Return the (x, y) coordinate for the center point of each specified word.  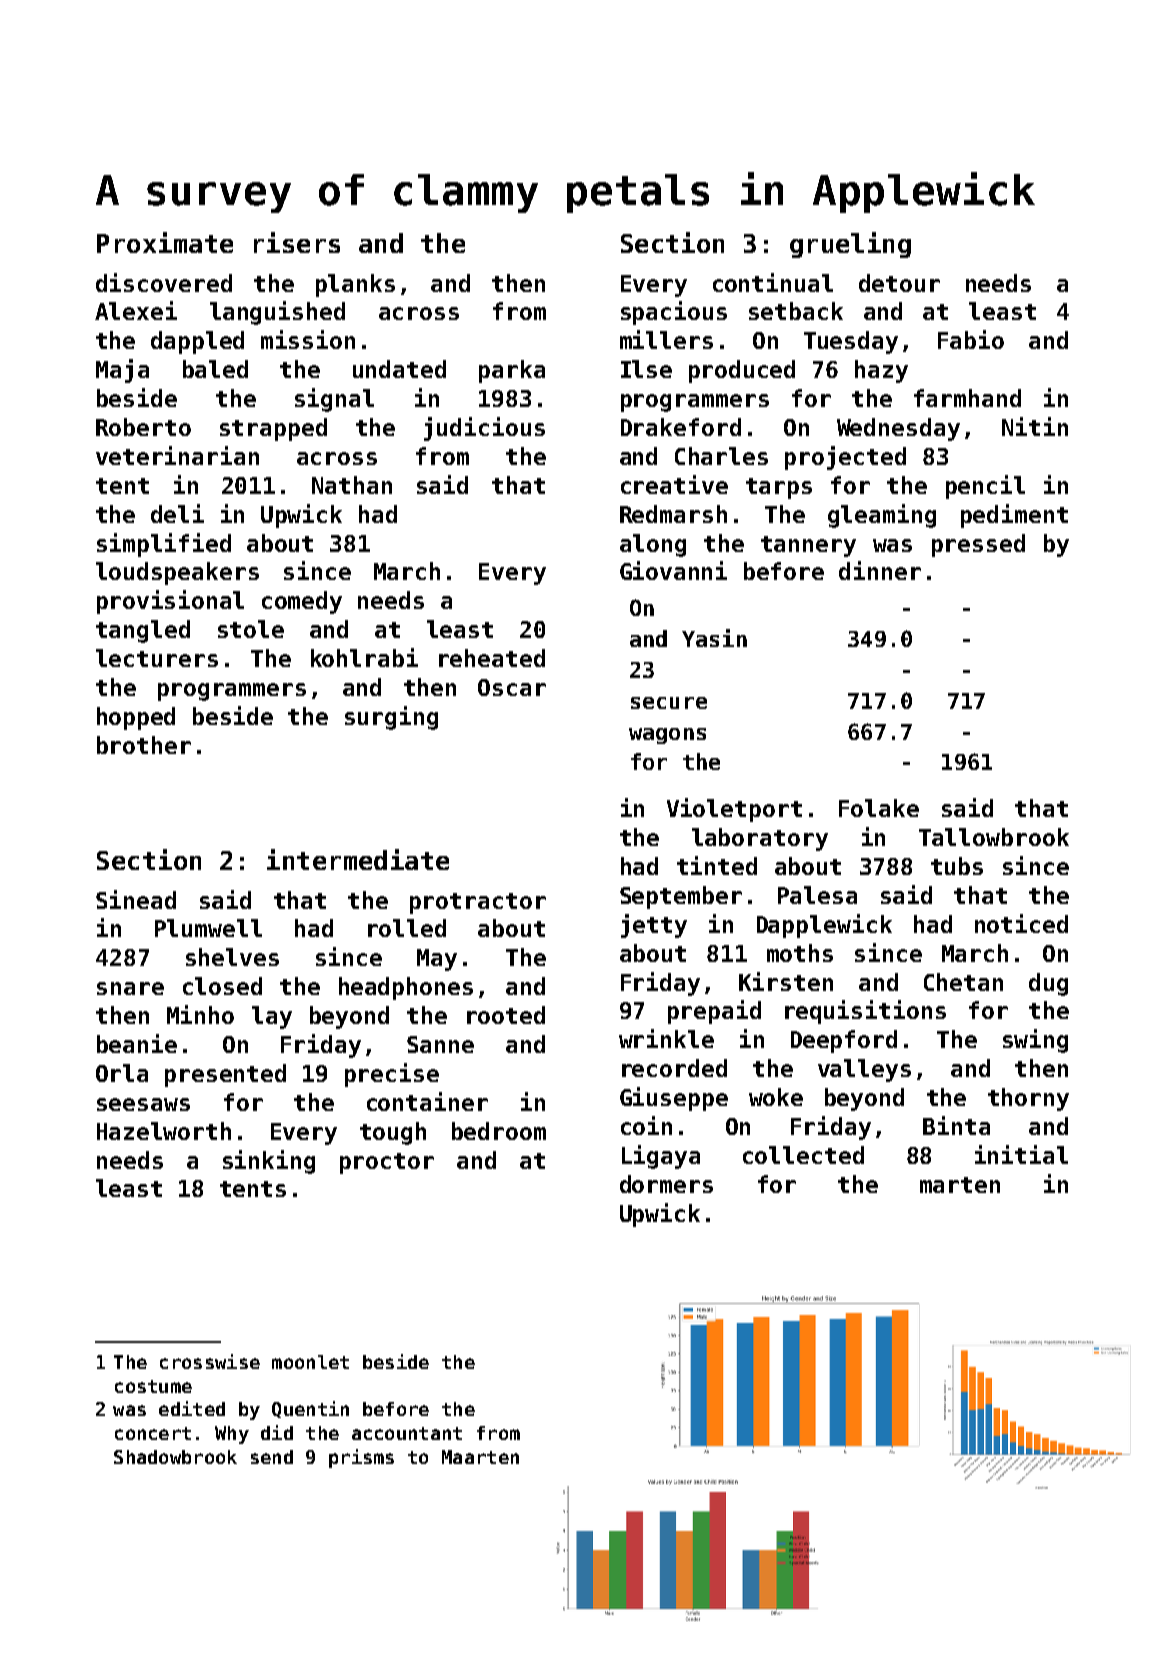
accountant (407, 1433)
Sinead (136, 899)
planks (355, 285)
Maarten (480, 1457)
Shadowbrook (175, 1457)
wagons (667, 736)
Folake (879, 808)
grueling (850, 245)
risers (297, 242)
